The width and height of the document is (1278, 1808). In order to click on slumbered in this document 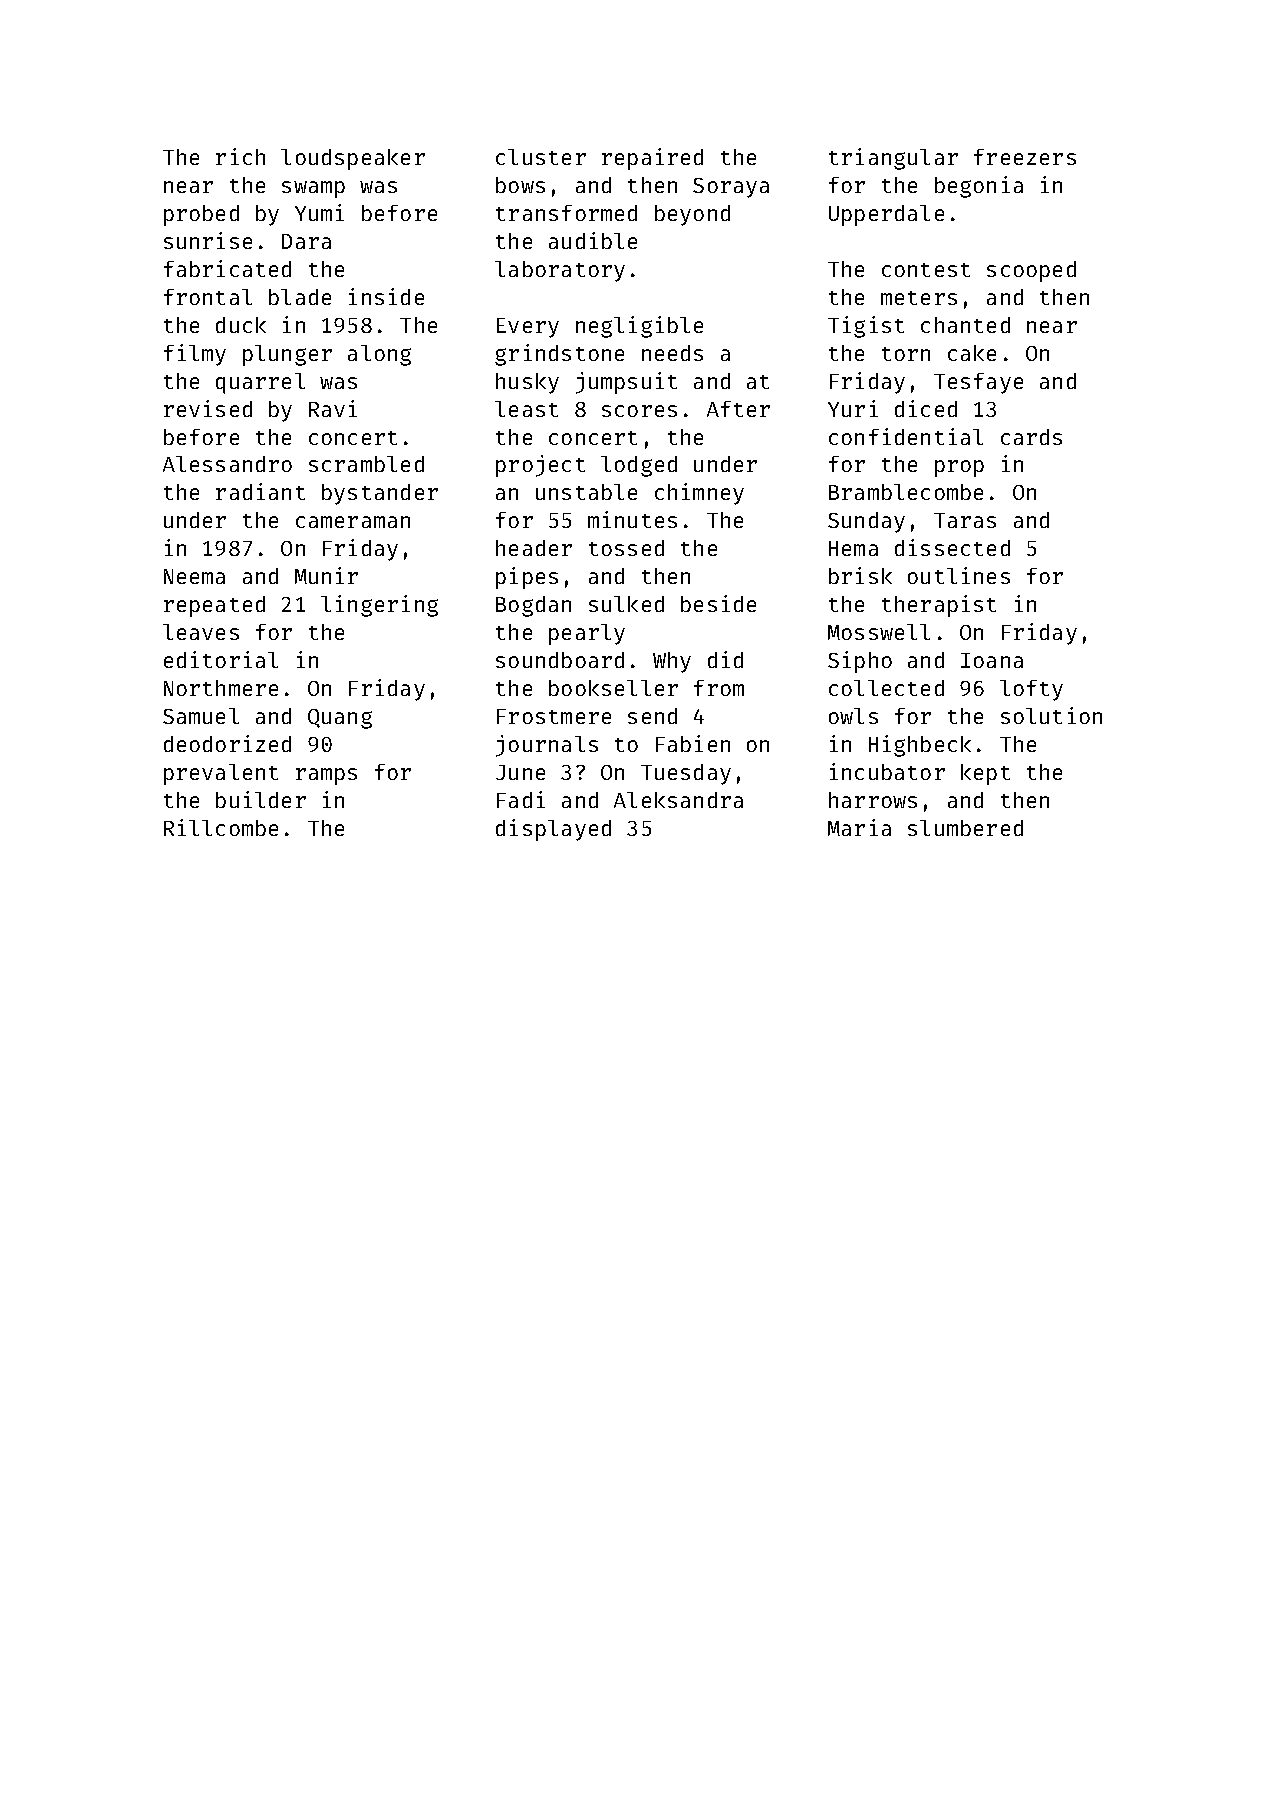, I will do `click(965, 828)`.
